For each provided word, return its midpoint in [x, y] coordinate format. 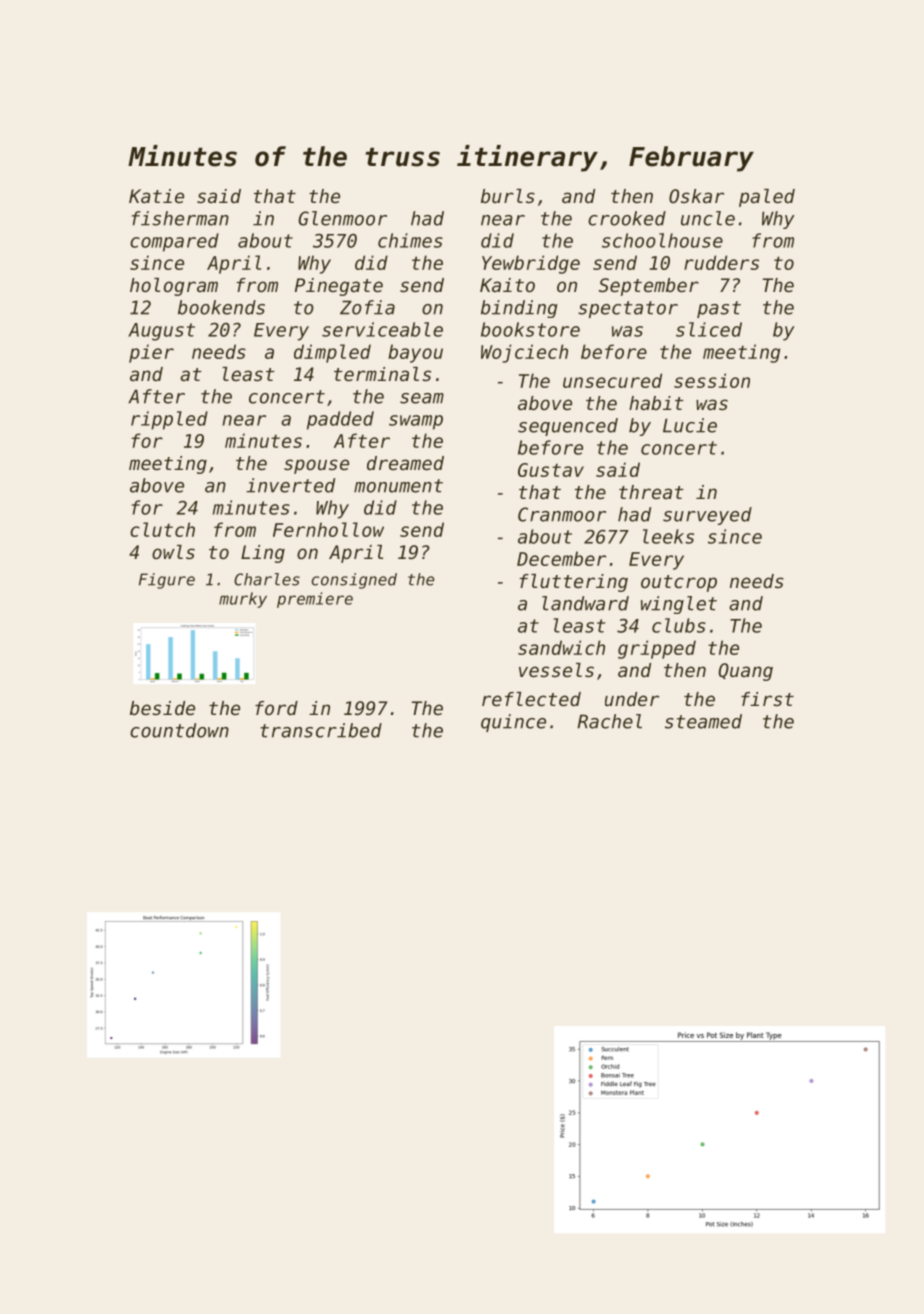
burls [508, 196]
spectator [628, 309]
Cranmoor [562, 514]
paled [767, 198]
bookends [221, 307]
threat [651, 492]
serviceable [382, 329]
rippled [169, 420]
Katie [156, 196]
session [712, 380]
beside [162, 708]
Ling [263, 554]
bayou [415, 353]
